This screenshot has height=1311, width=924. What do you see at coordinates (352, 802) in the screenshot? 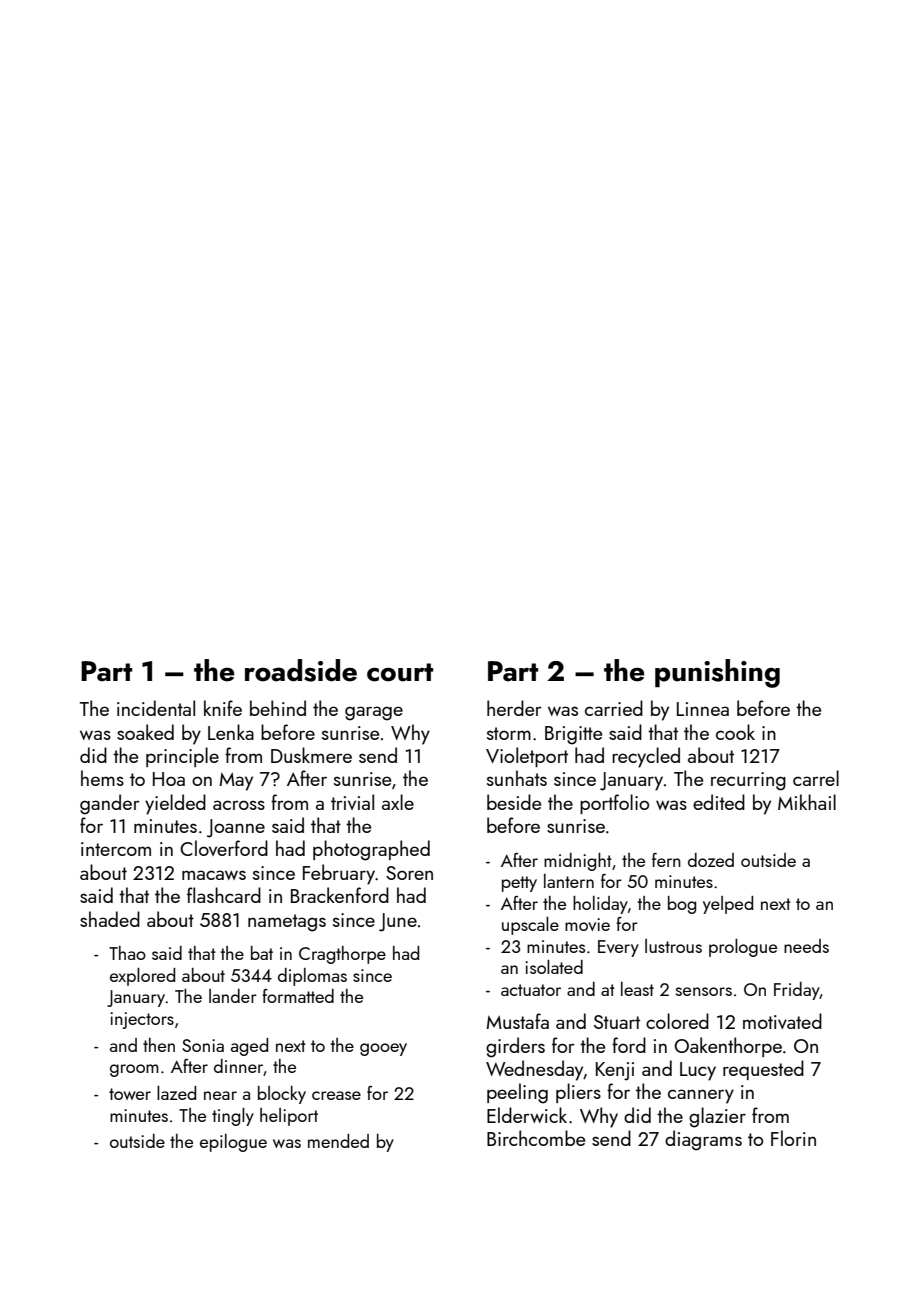
I see `trivial` at bounding box center [352, 802].
